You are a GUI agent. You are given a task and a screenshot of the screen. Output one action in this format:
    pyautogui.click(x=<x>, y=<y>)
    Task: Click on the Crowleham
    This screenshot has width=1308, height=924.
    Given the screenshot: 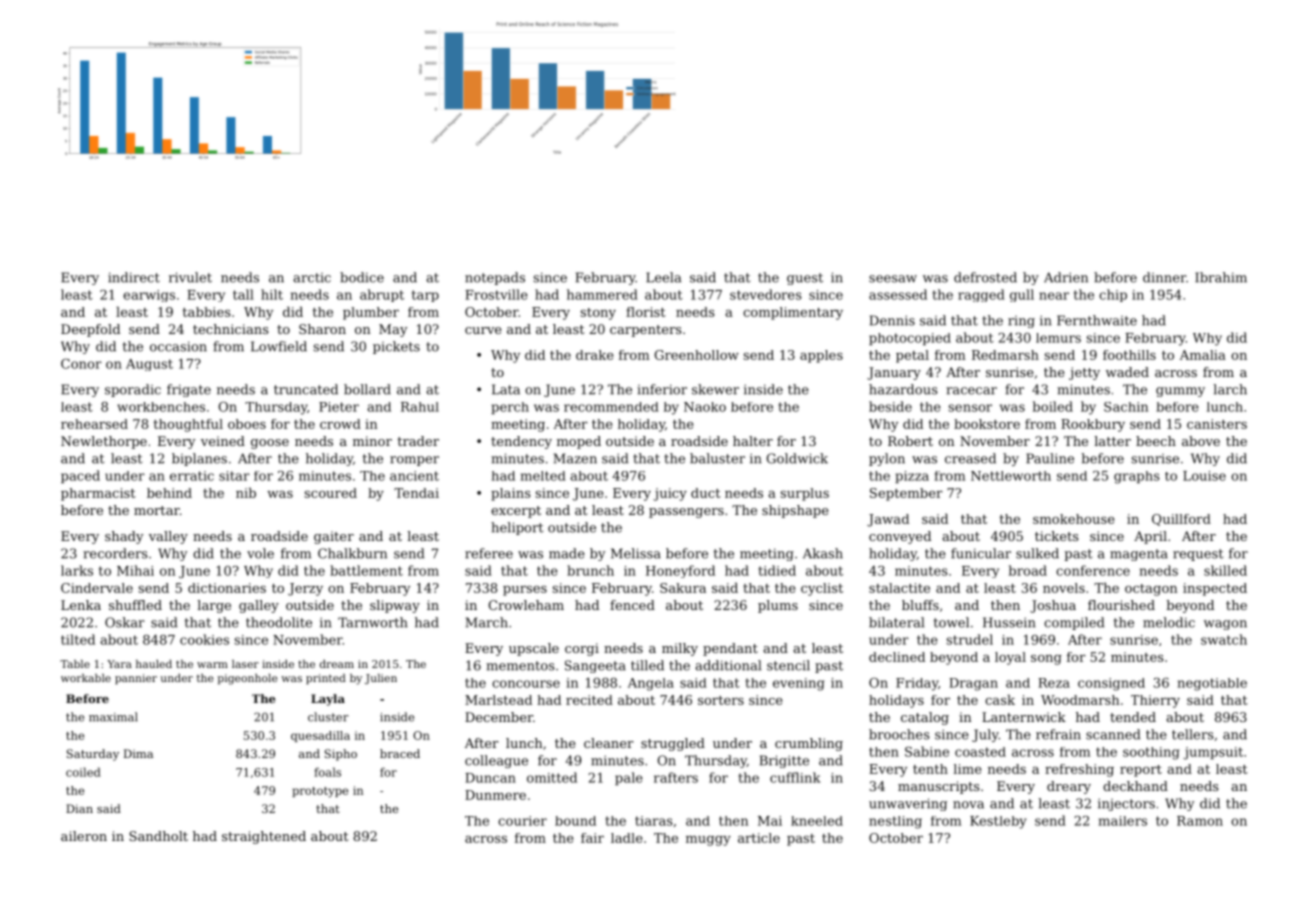 What is the action you would take?
    pyautogui.click(x=526, y=605)
